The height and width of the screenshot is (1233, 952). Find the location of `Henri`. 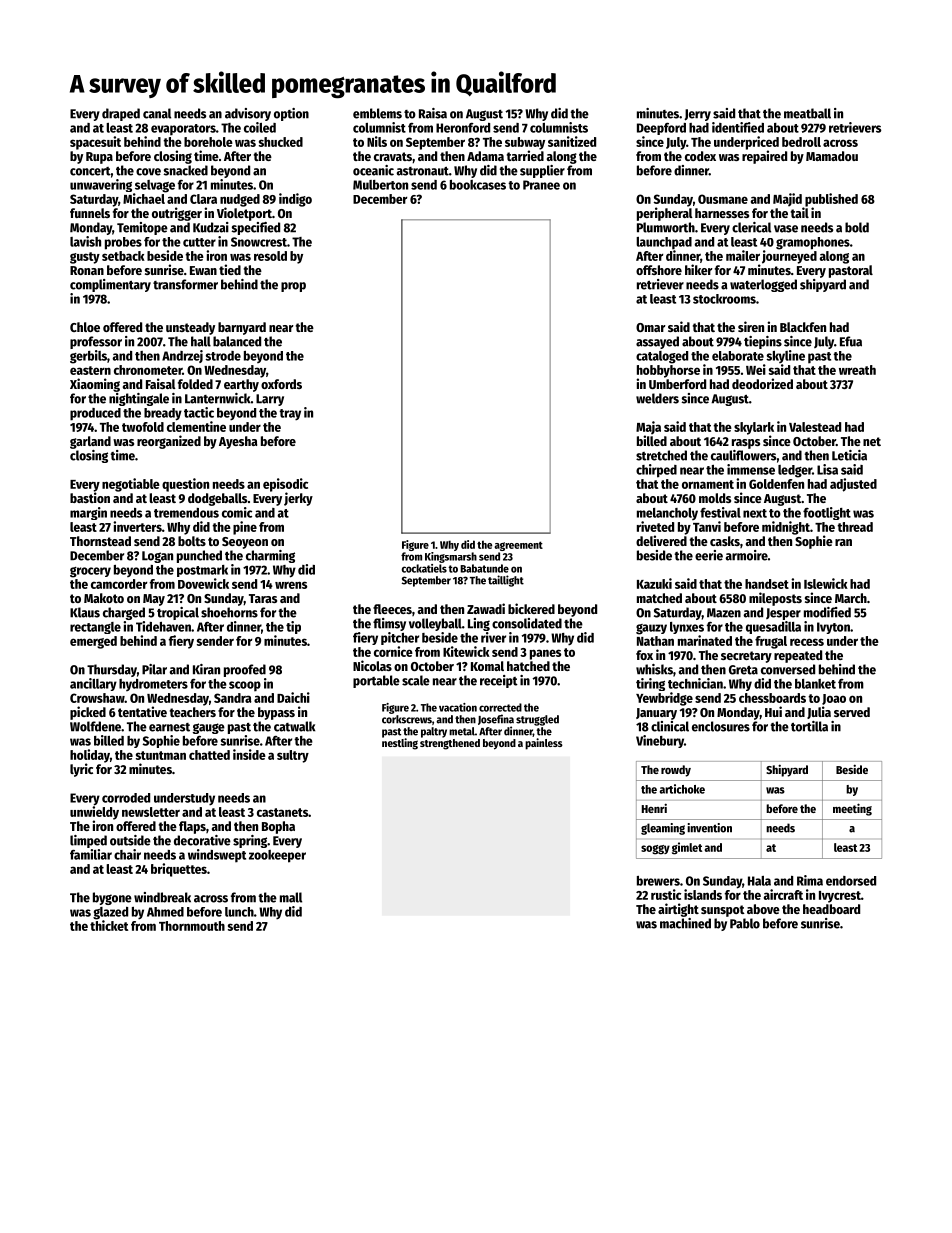

Henri is located at coordinates (654, 808).
